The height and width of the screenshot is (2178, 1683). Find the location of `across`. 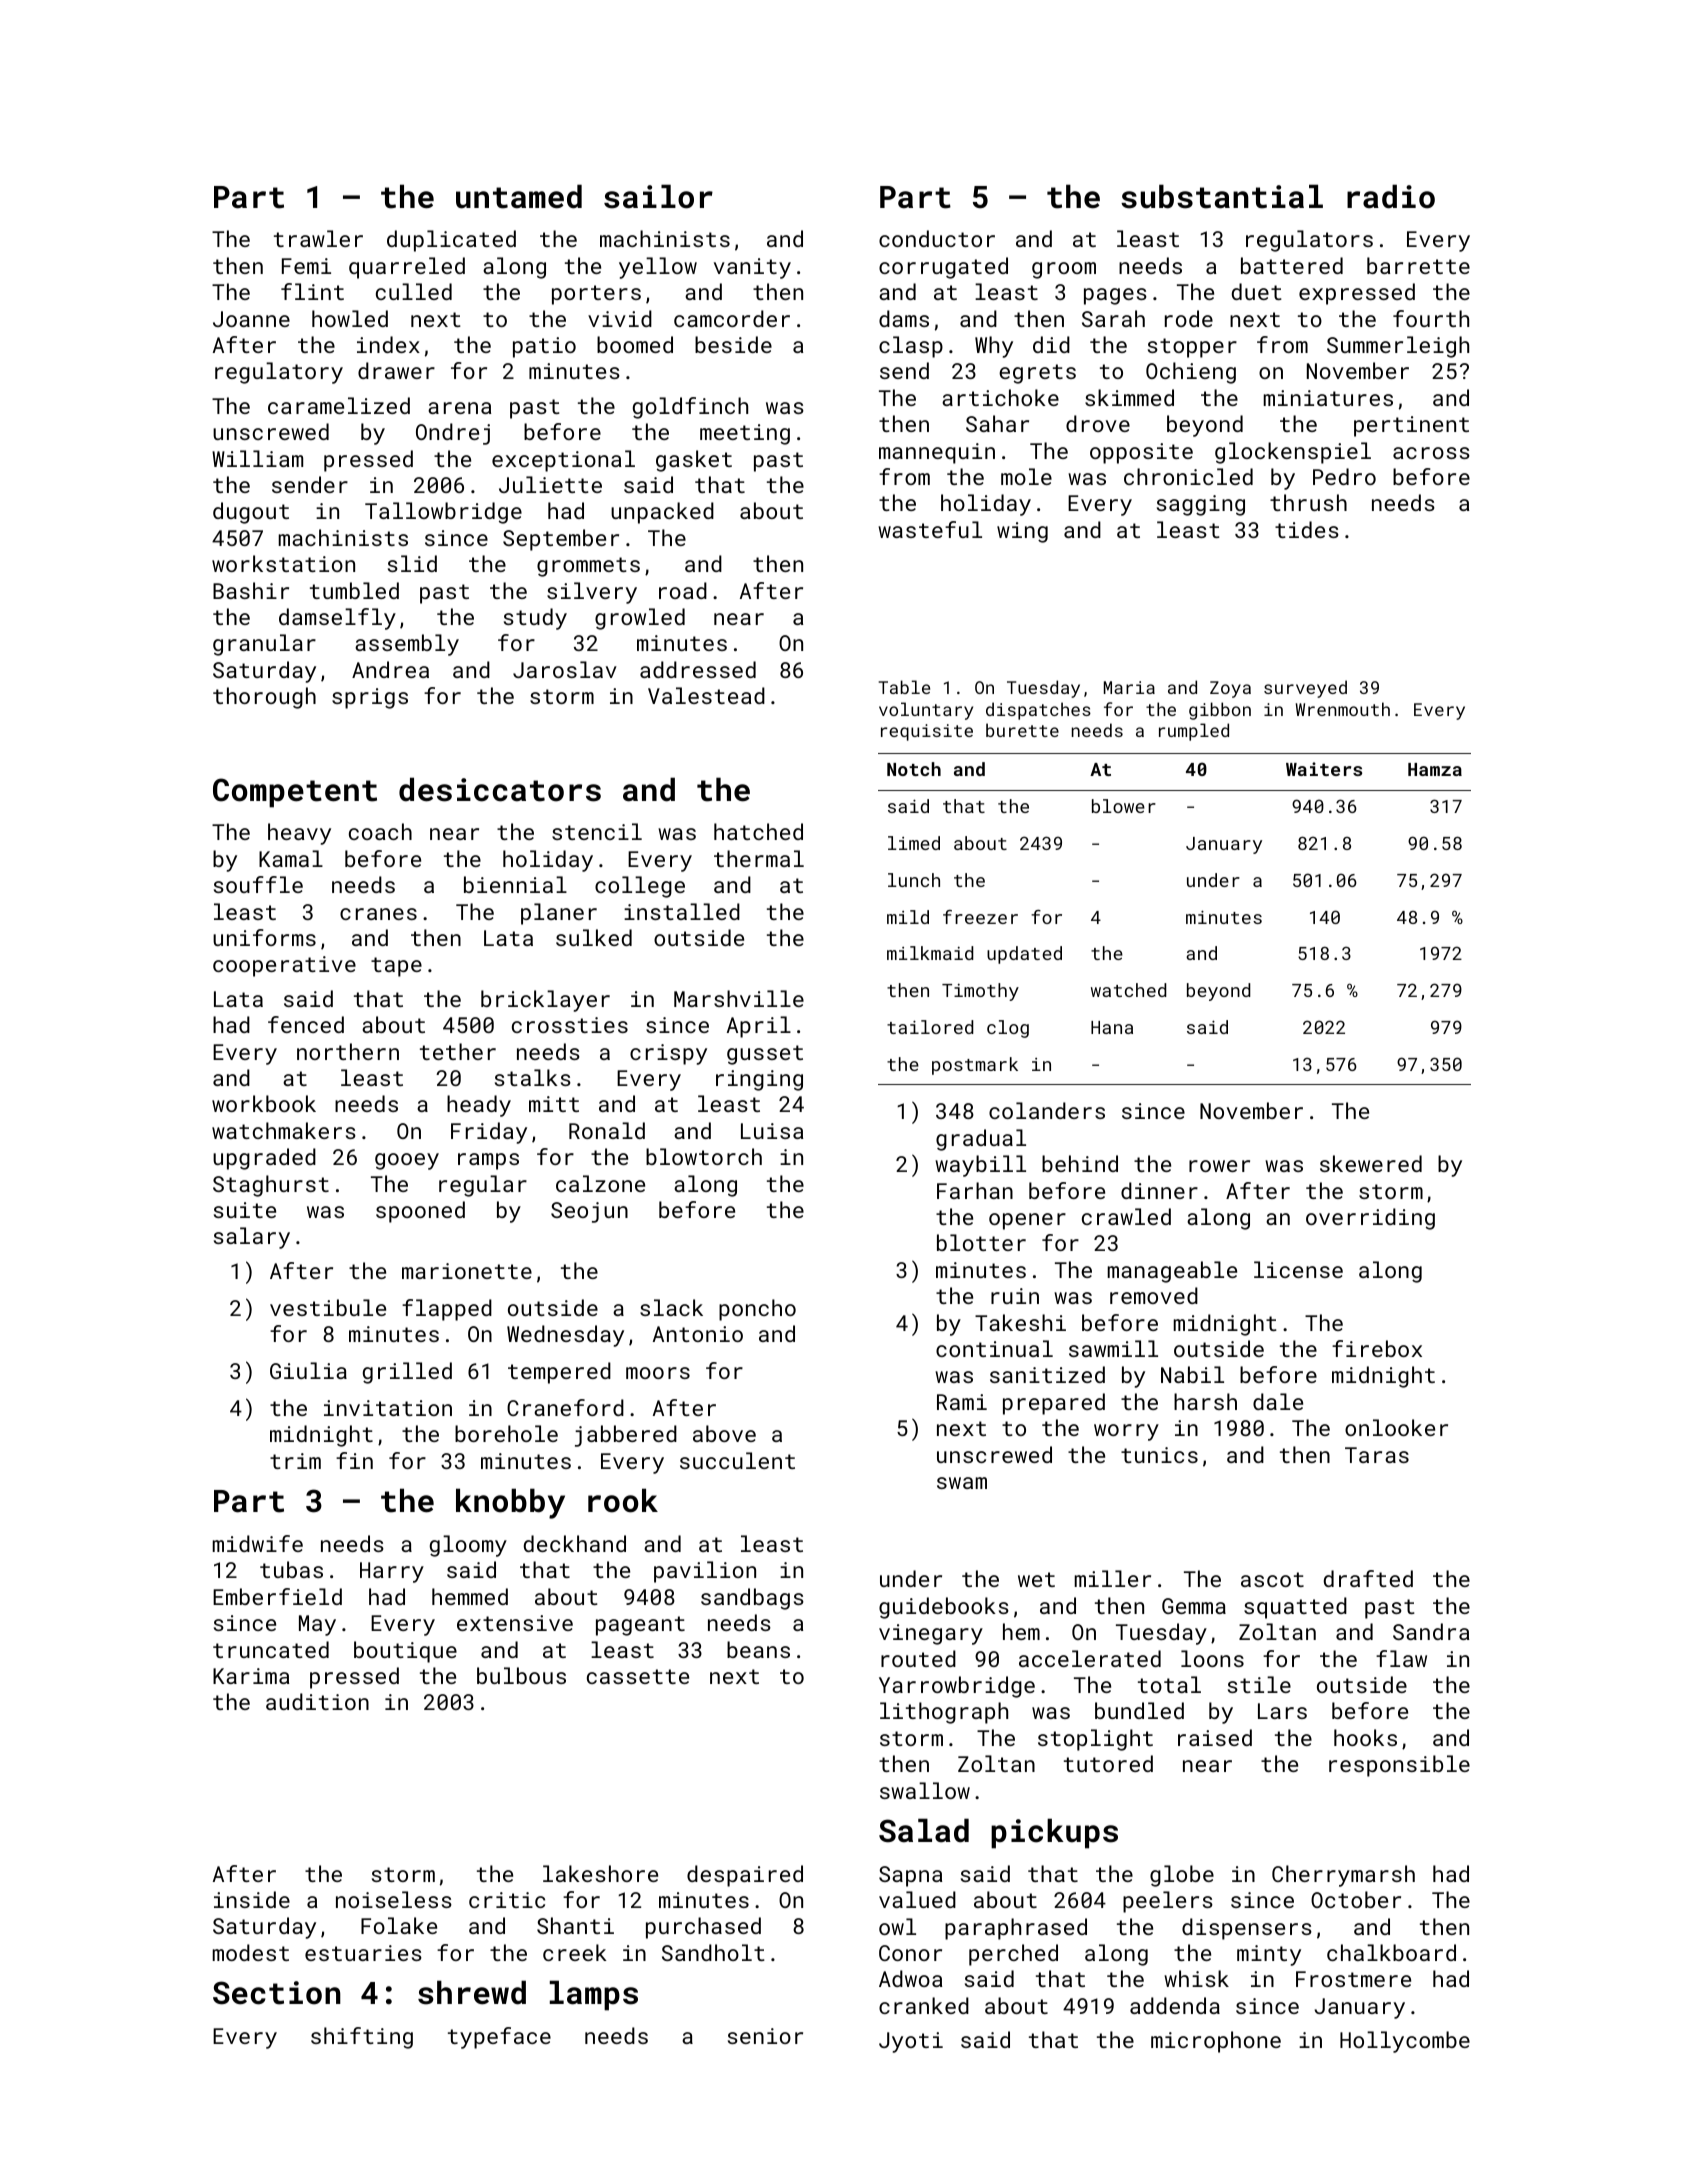

across is located at coordinates (1431, 453).
